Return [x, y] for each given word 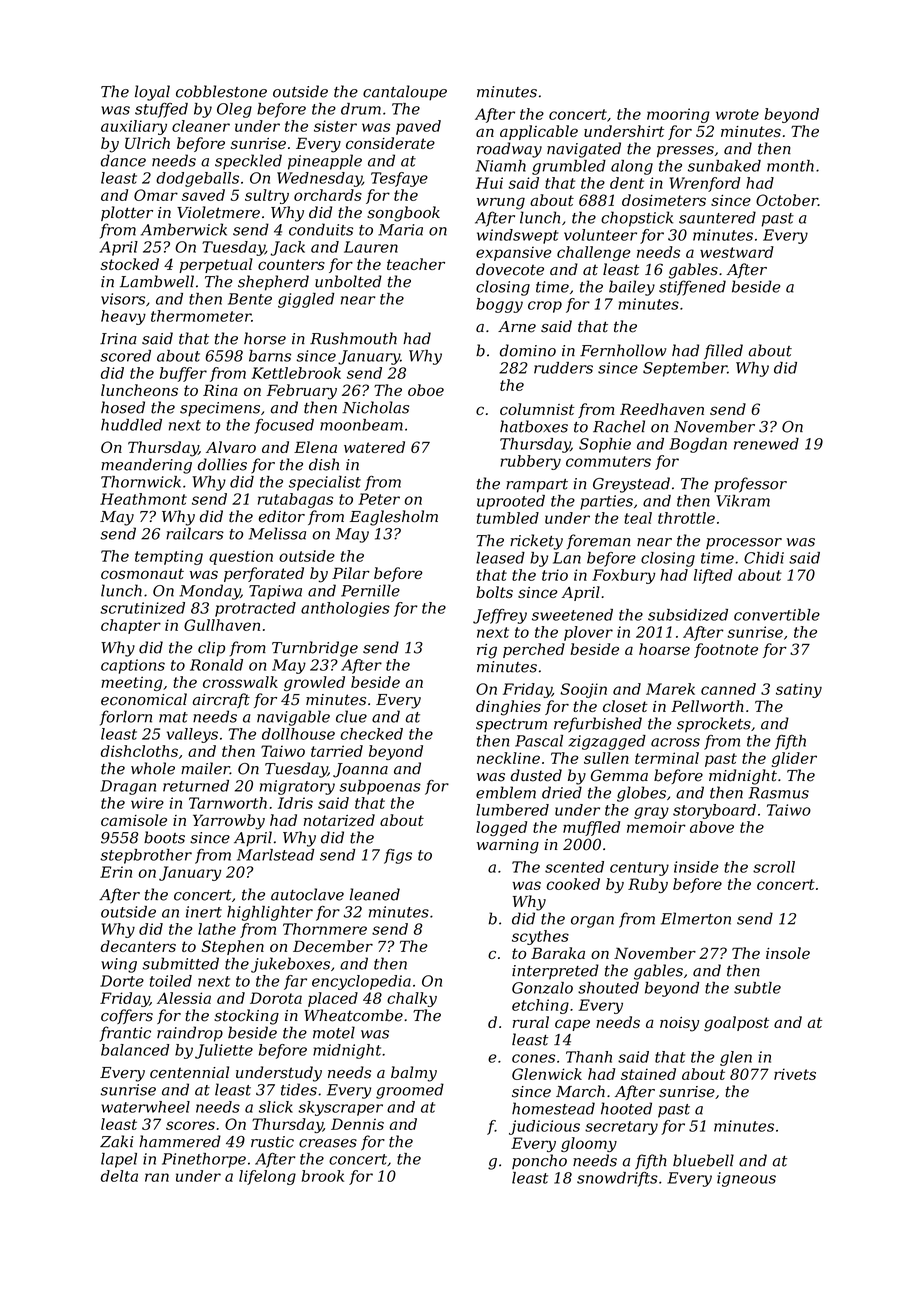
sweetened [572, 615]
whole [153, 768]
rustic [272, 1142]
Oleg [234, 110]
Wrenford [705, 184]
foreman [598, 542]
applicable [539, 132]
